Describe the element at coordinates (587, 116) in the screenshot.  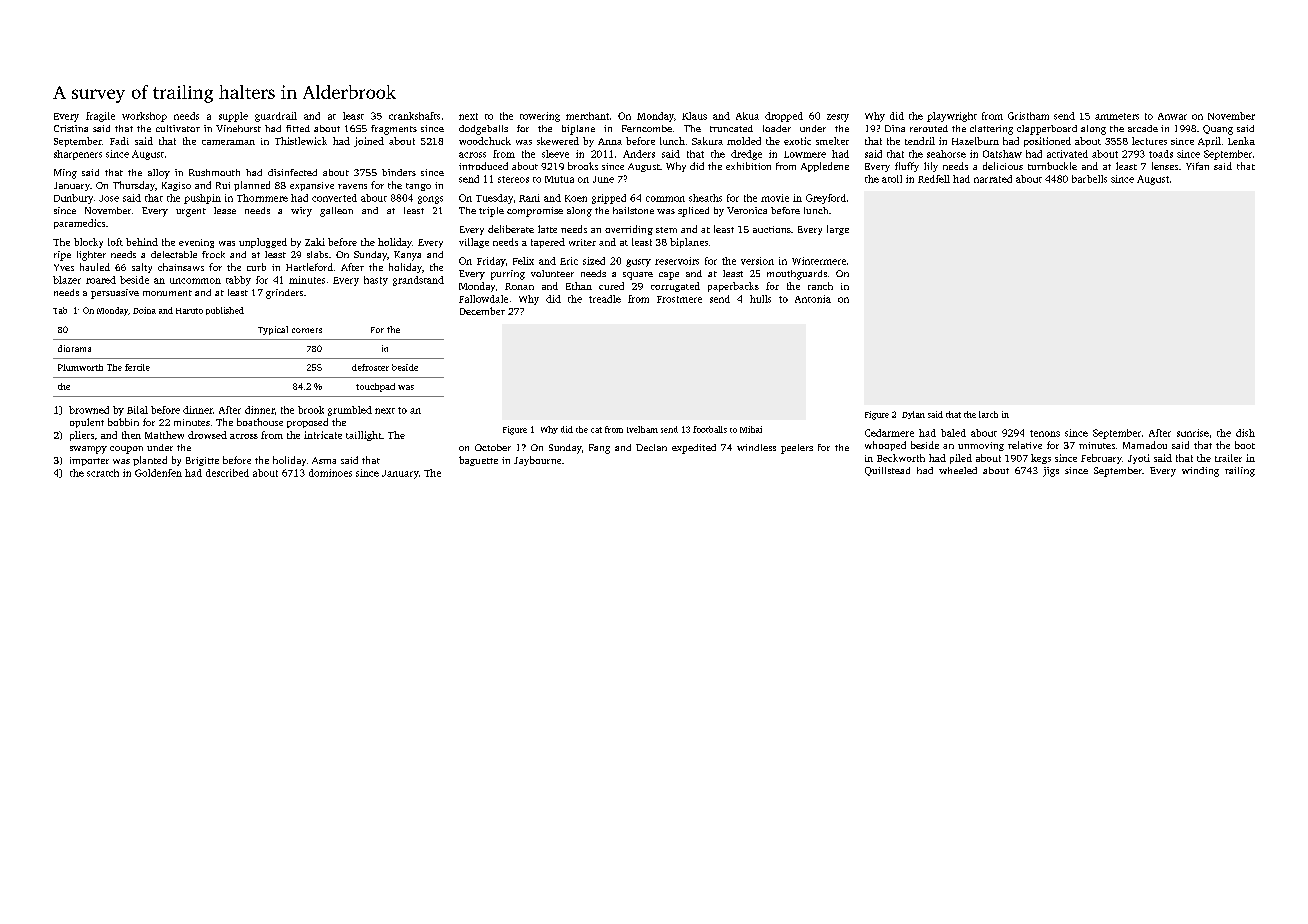
I see `merchant` at that location.
